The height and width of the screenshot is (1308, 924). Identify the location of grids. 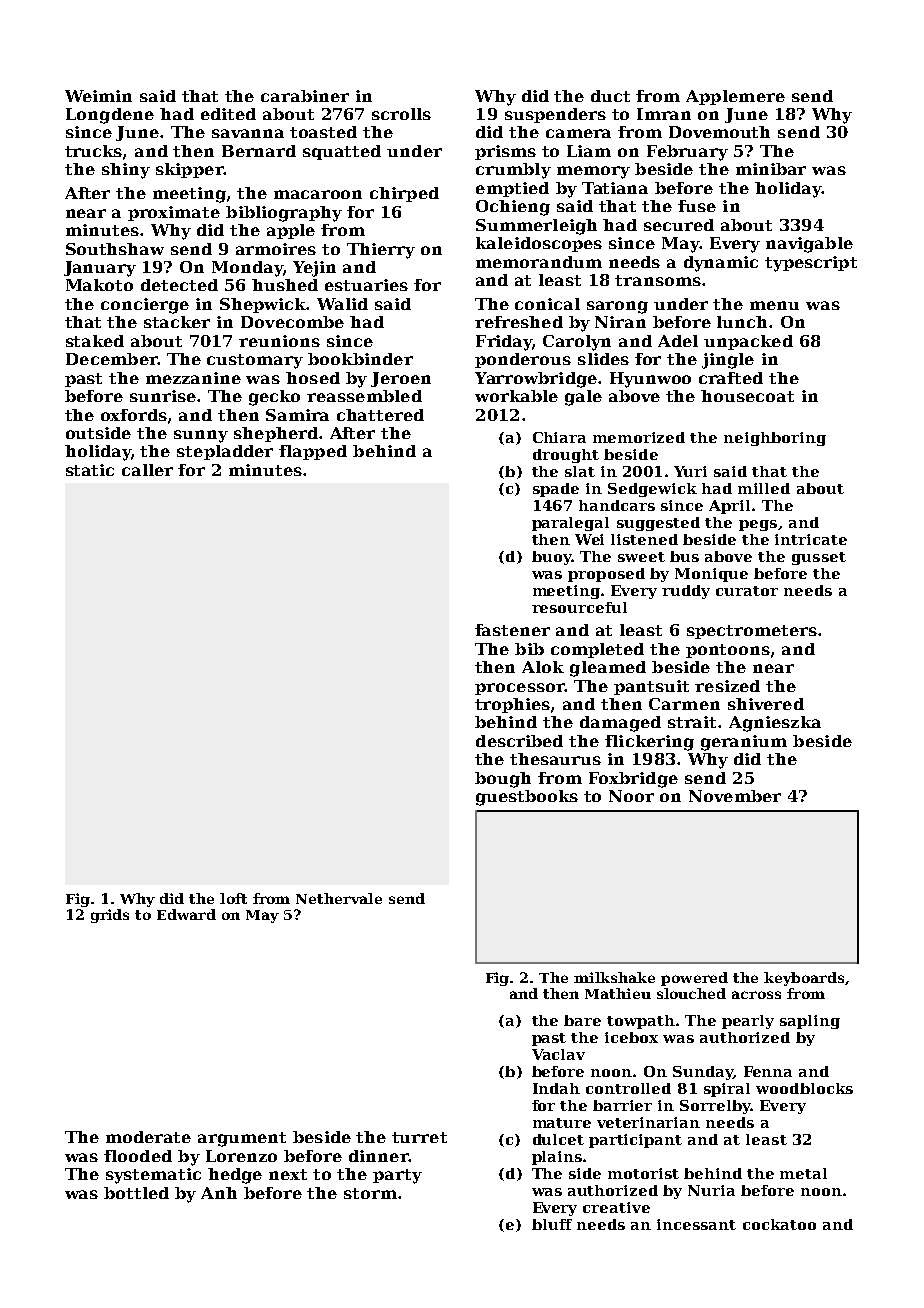
(110, 916).
